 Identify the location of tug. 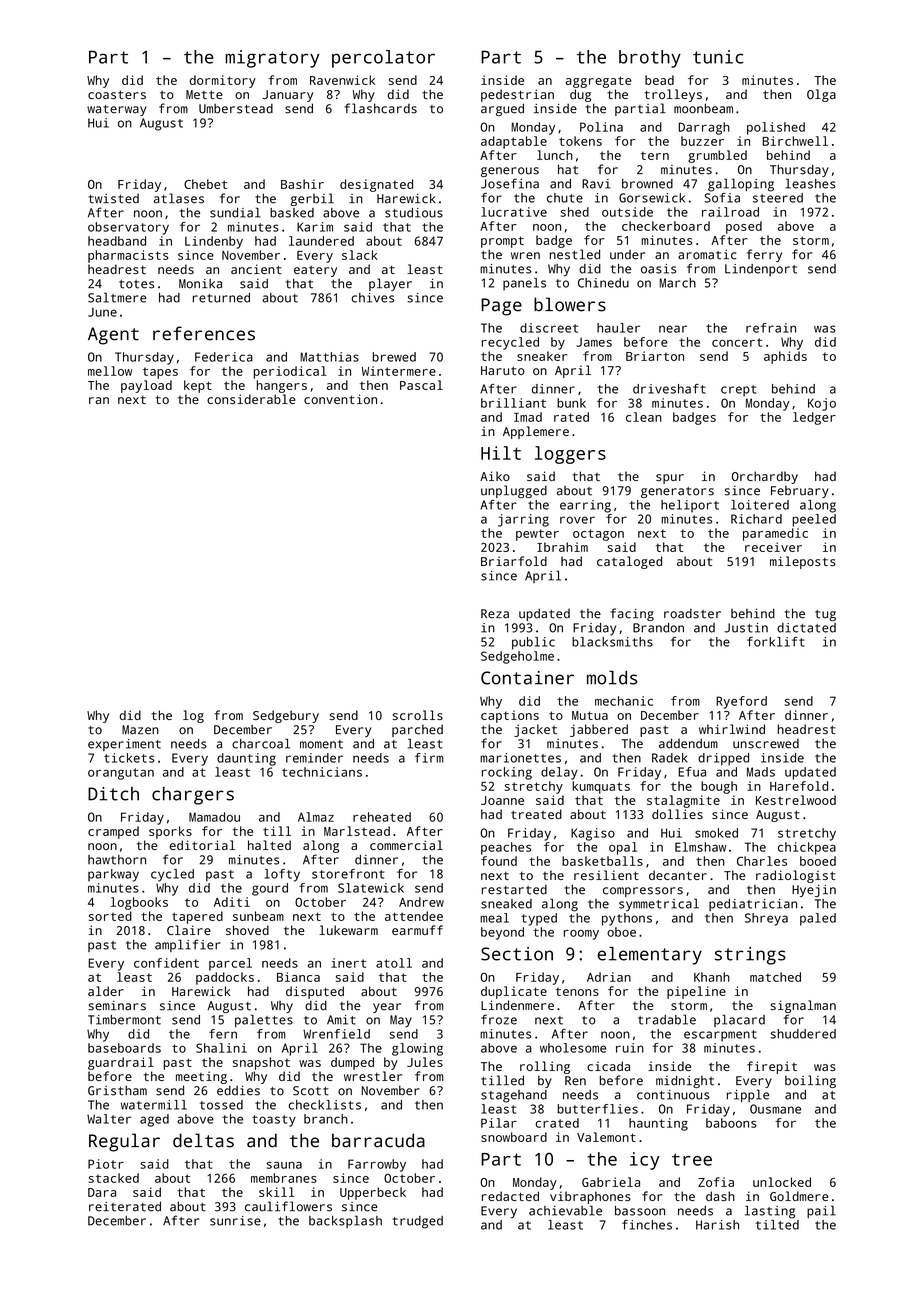
(825, 615).
